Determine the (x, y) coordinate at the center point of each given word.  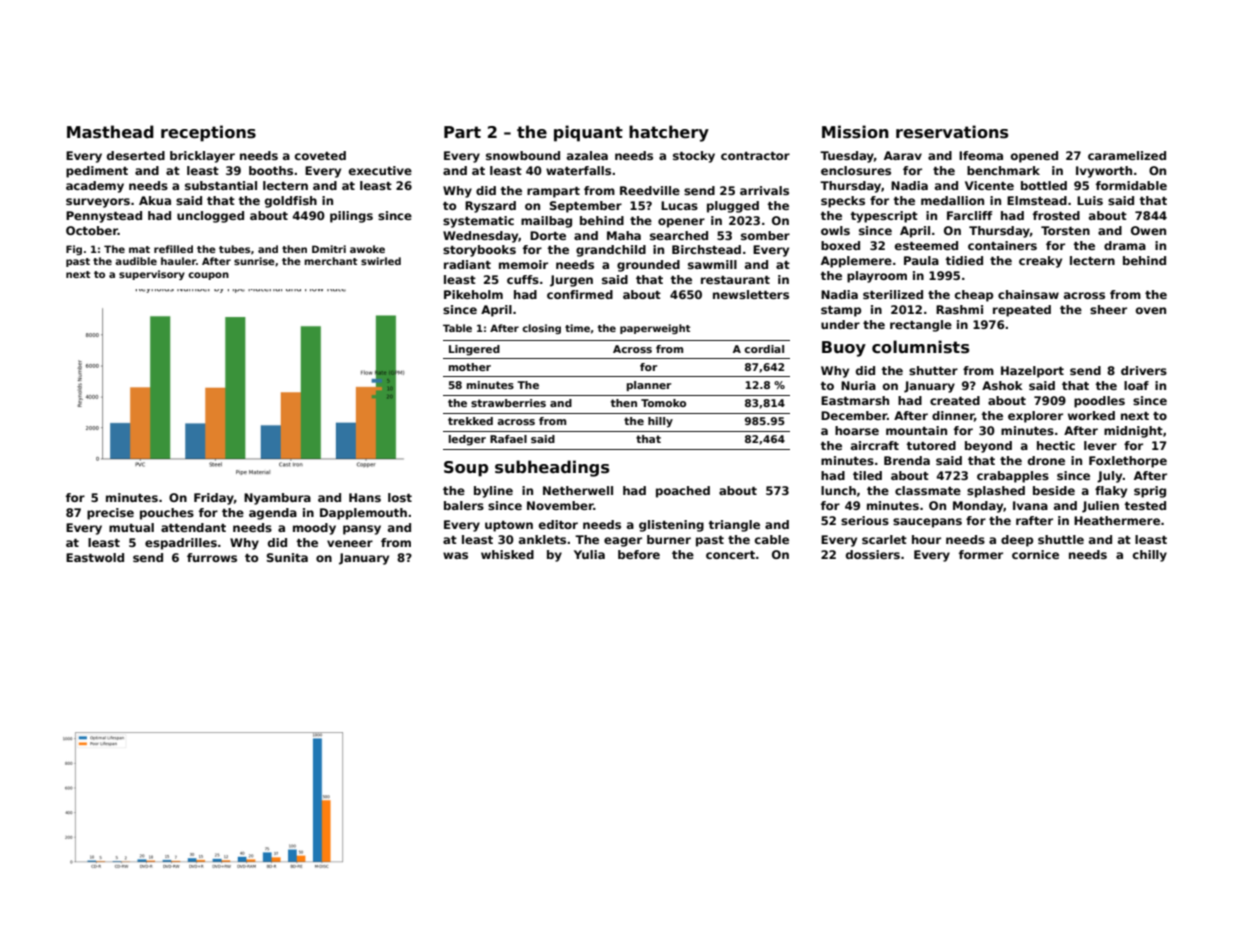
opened (1034, 157)
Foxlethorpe (1128, 462)
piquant (588, 133)
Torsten (1065, 230)
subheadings (552, 468)
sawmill (712, 264)
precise (110, 514)
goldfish (291, 202)
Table (457, 328)
